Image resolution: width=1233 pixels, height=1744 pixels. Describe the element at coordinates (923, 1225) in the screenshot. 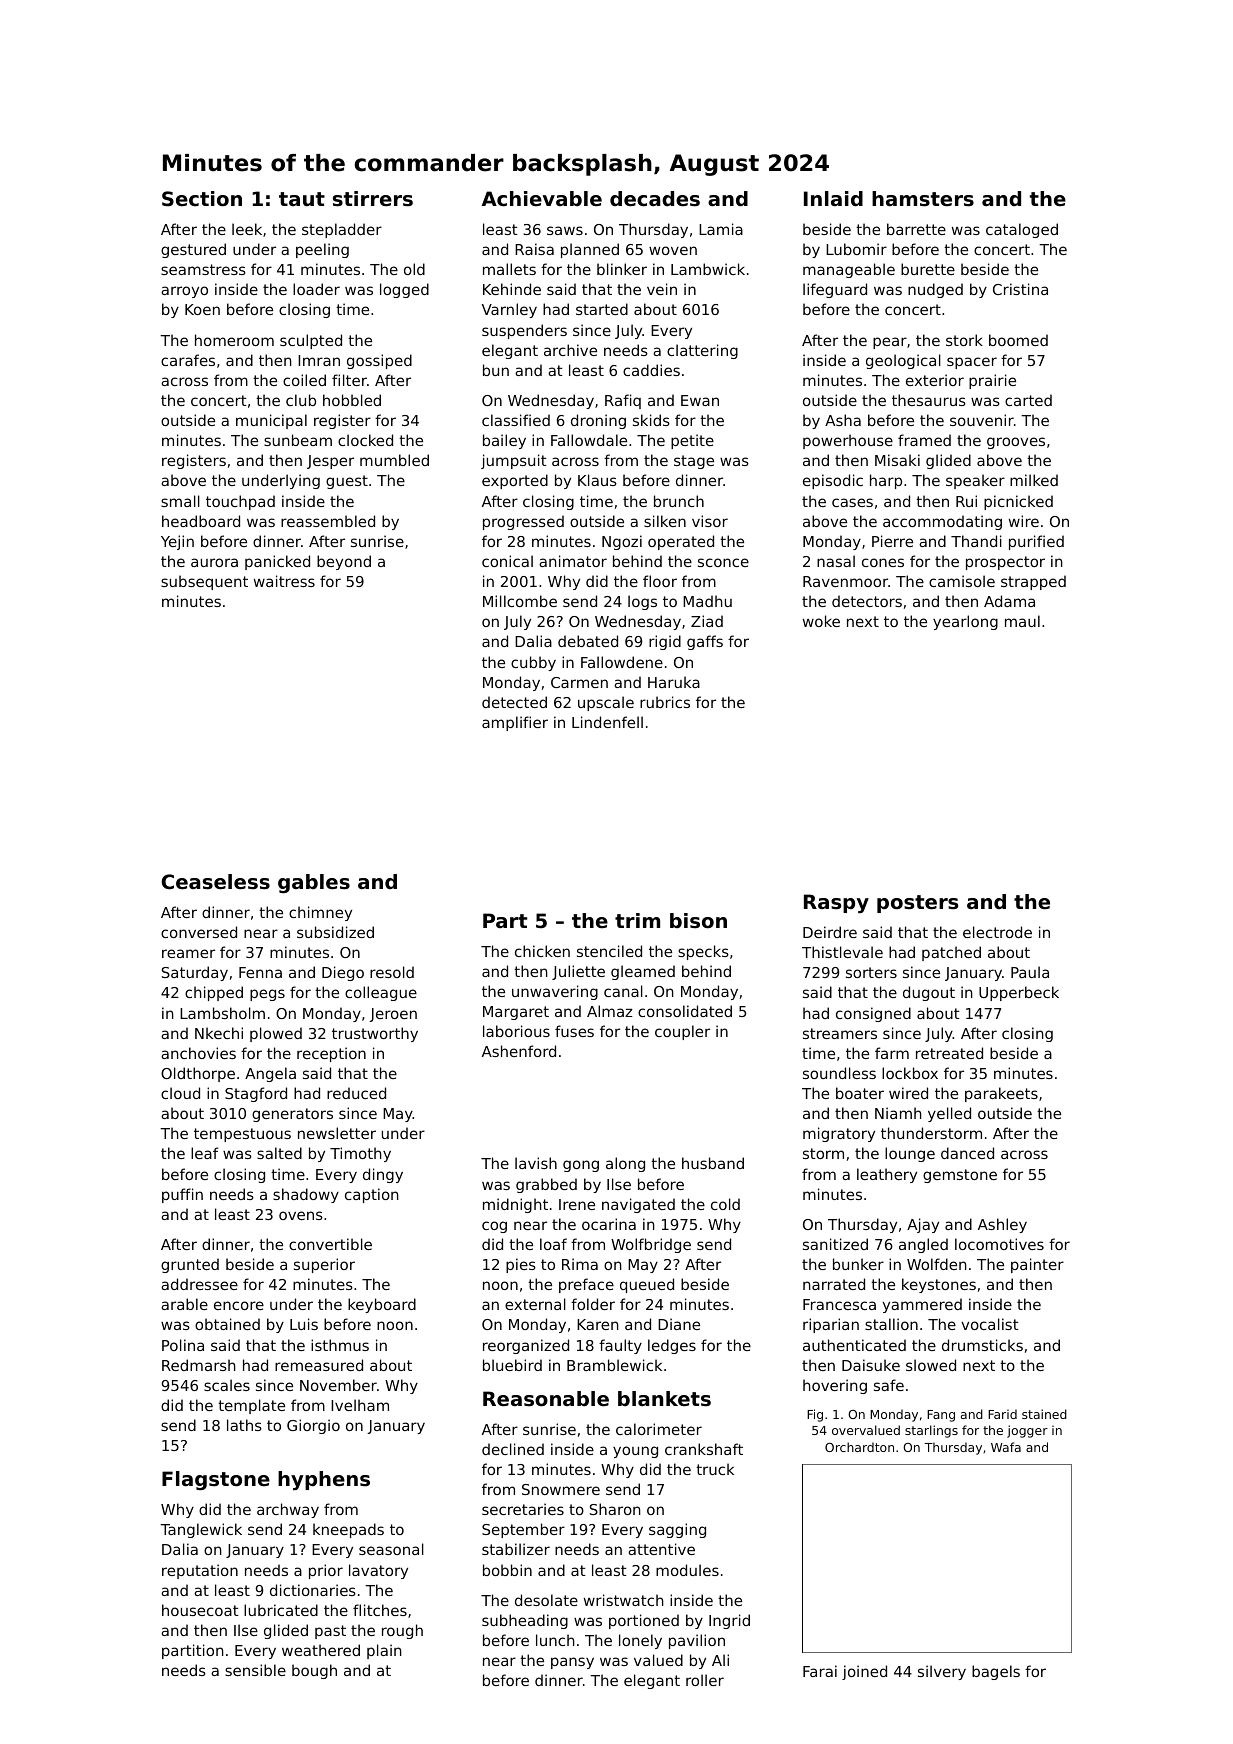

I see `Ajay` at that location.
